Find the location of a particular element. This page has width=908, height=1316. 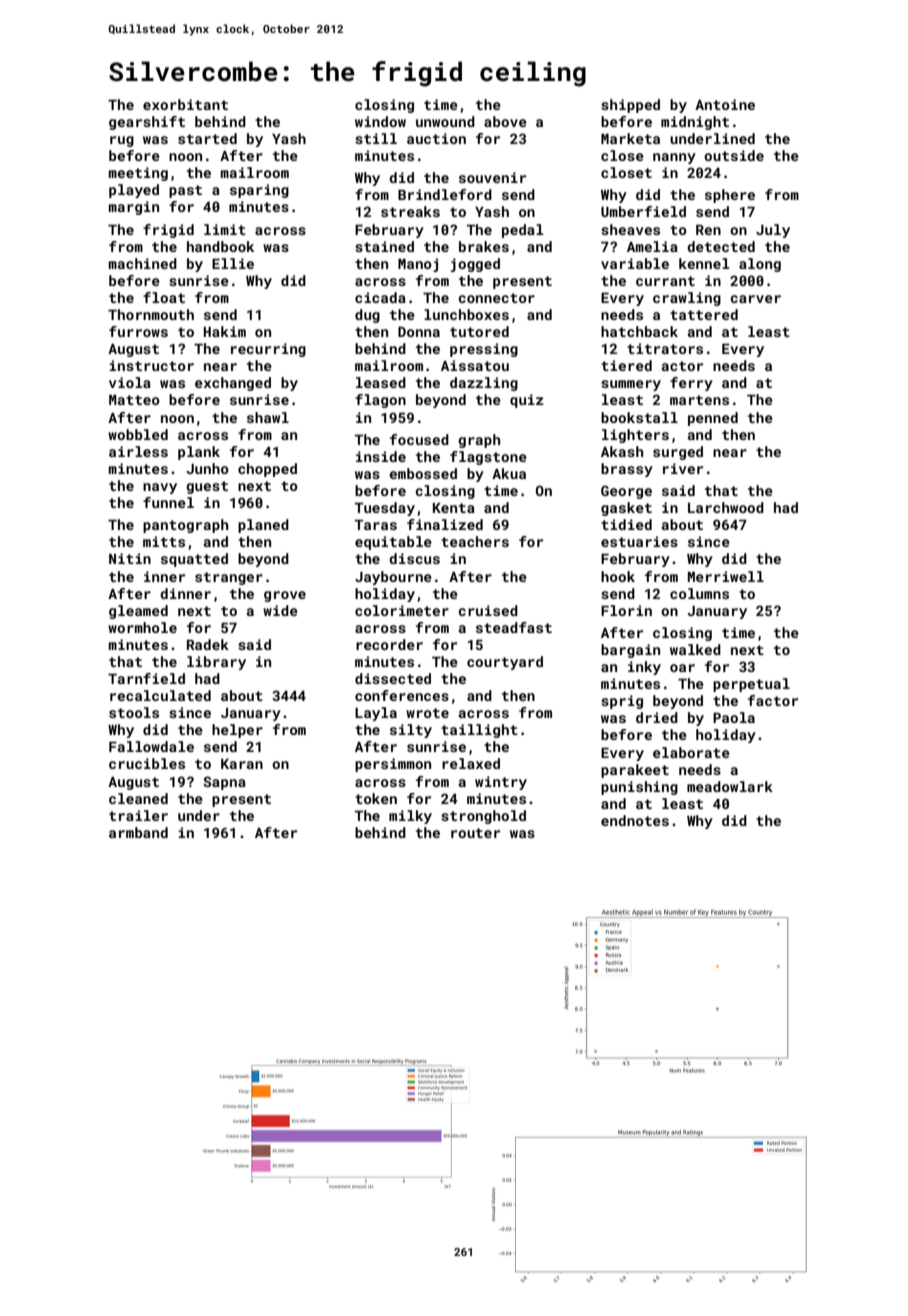

armband is located at coordinates (138, 832).
